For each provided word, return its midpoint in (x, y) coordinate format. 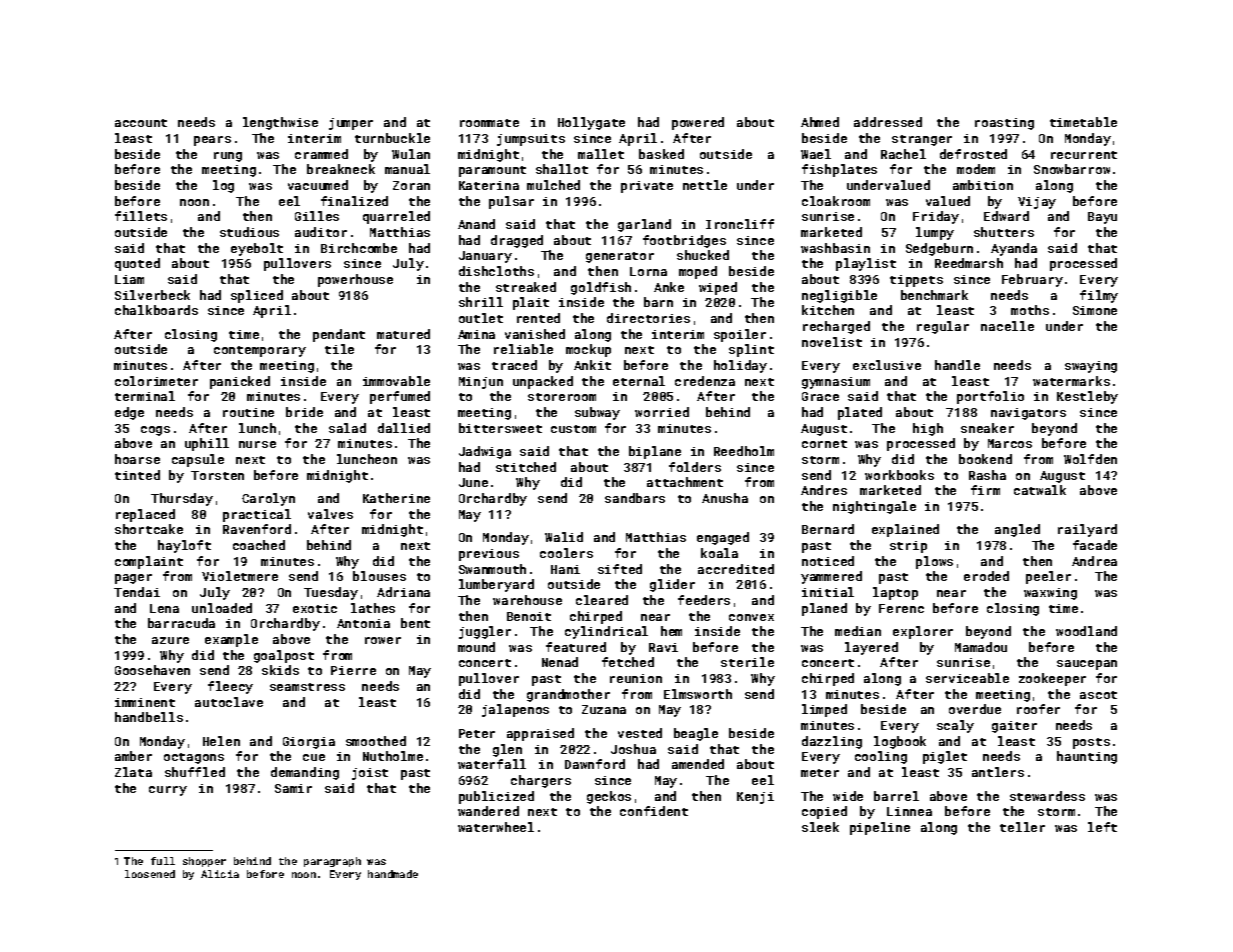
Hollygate (591, 123)
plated (860, 413)
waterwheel (496, 827)
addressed (888, 122)
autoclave (229, 702)
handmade (393, 874)
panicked (240, 382)
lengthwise (280, 123)
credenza (705, 381)
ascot (1098, 695)
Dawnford (595, 764)
